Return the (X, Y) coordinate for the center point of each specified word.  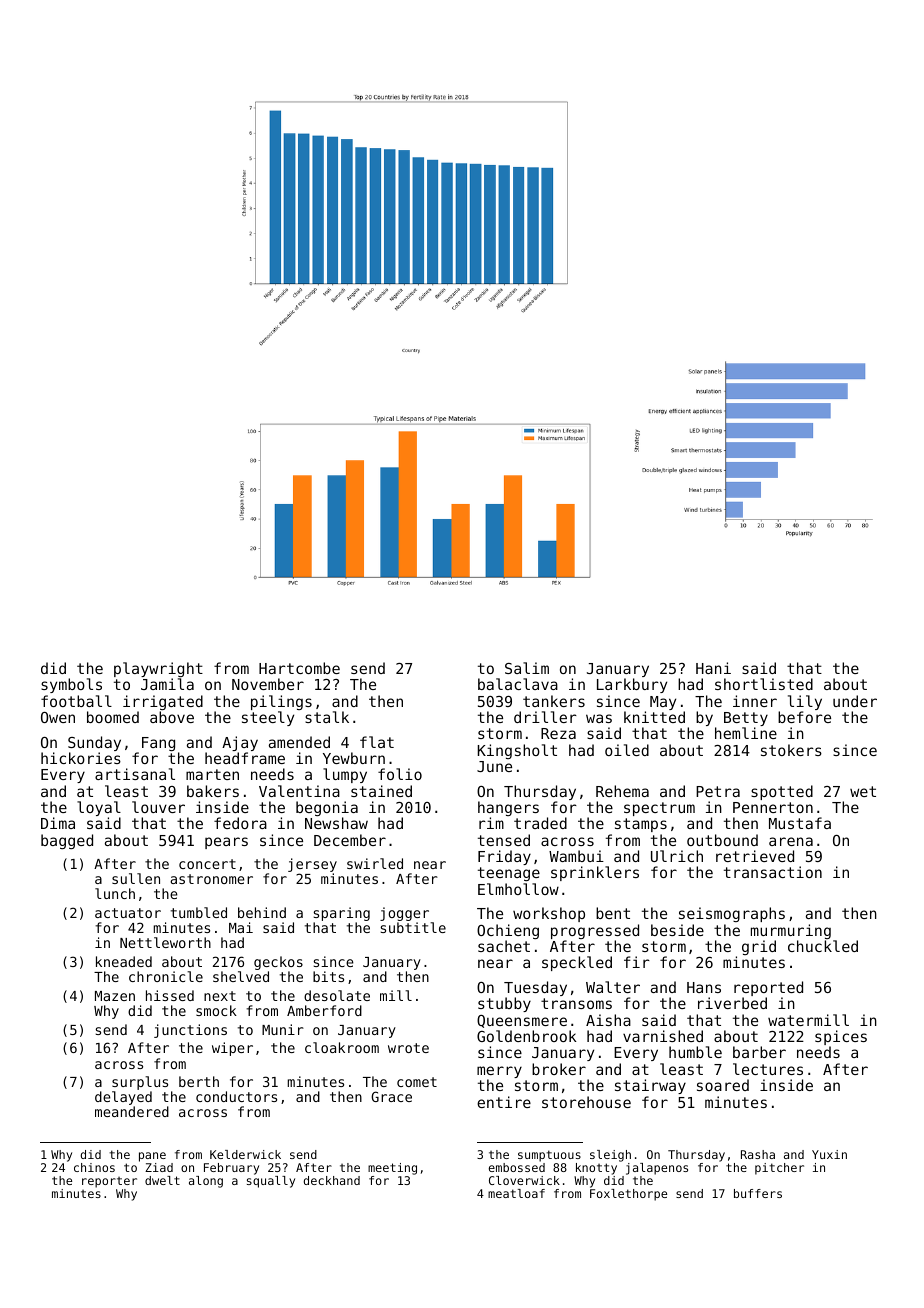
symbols (71, 685)
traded (540, 823)
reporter (109, 1182)
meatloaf (516, 1193)
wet (863, 791)
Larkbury (632, 685)
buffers (758, 1193)
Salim (527, 668)
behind (262, 912)
